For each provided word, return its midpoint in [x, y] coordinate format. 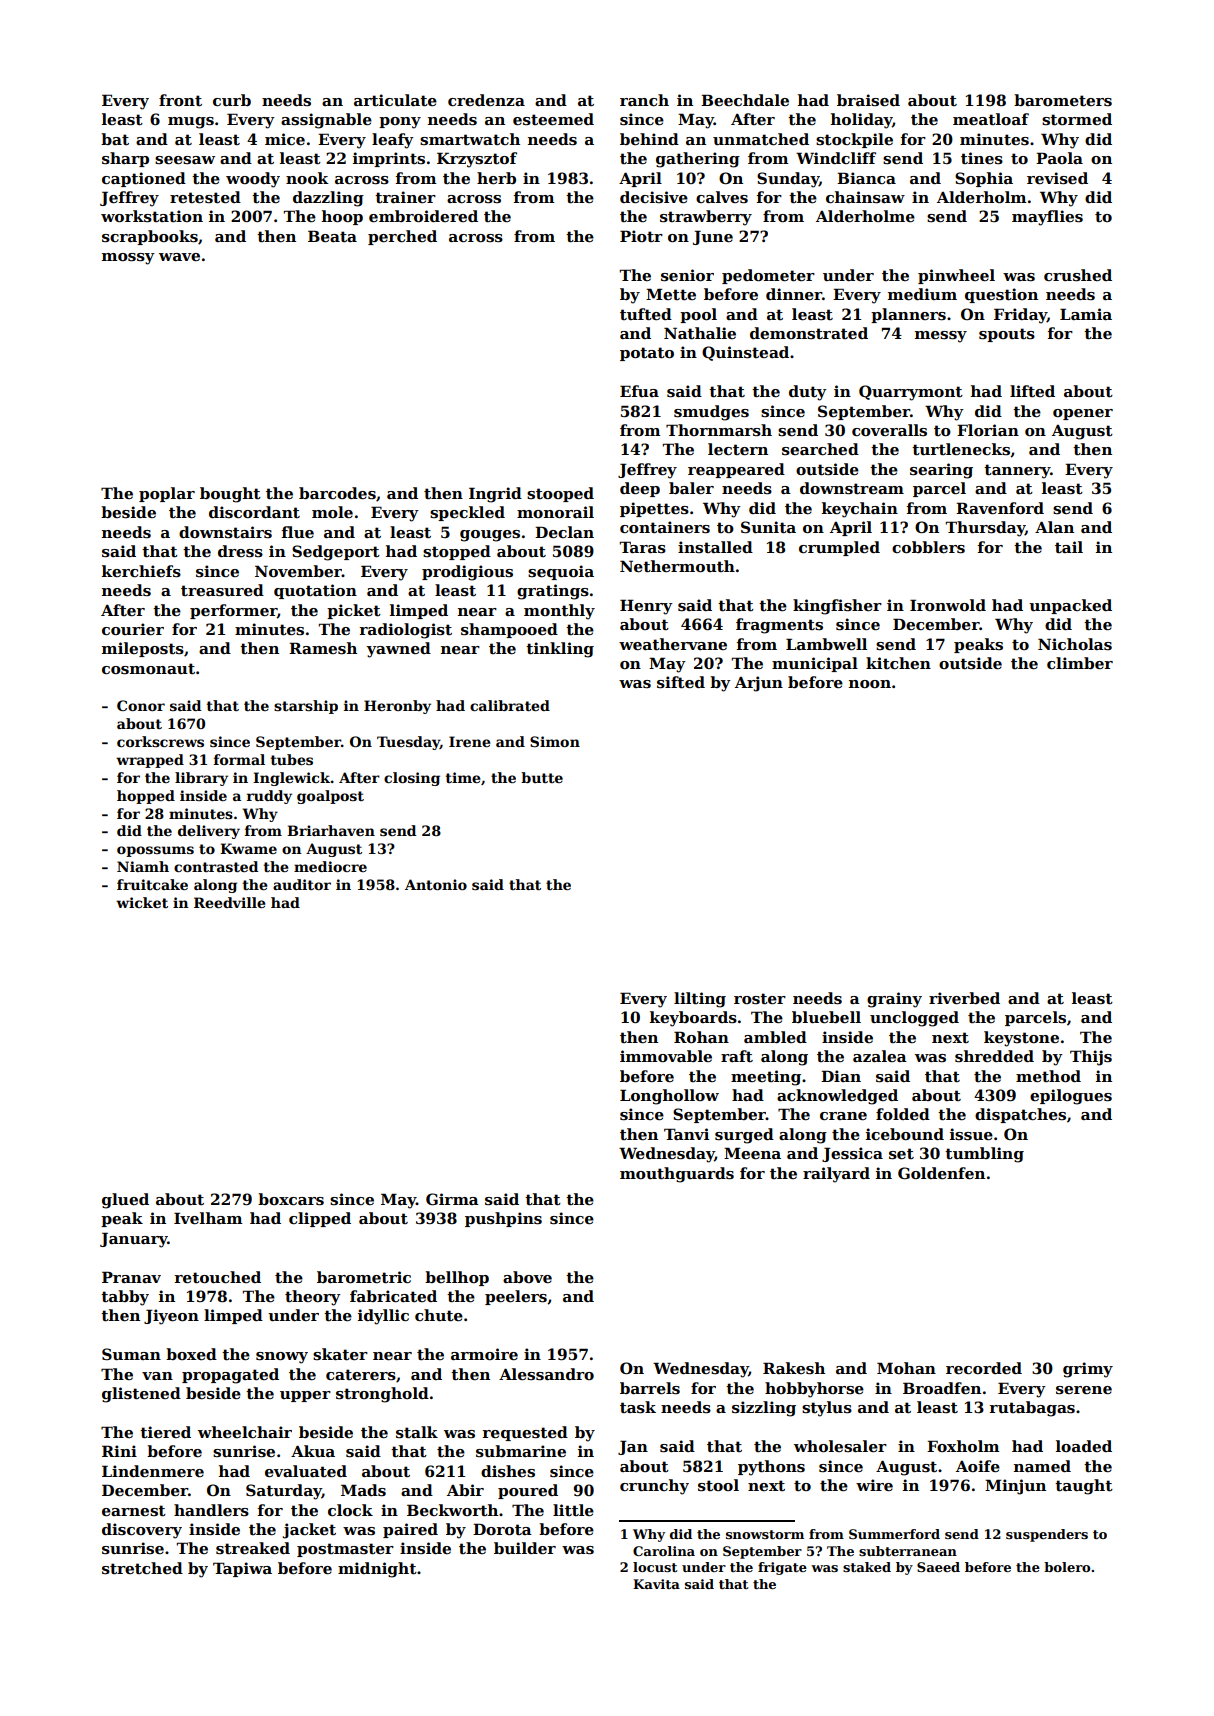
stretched [142, 1568]
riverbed [964, 998]
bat [115, 139]
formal [239, 759]
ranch [644, 100]
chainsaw [865, 197]
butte [542, 777]
